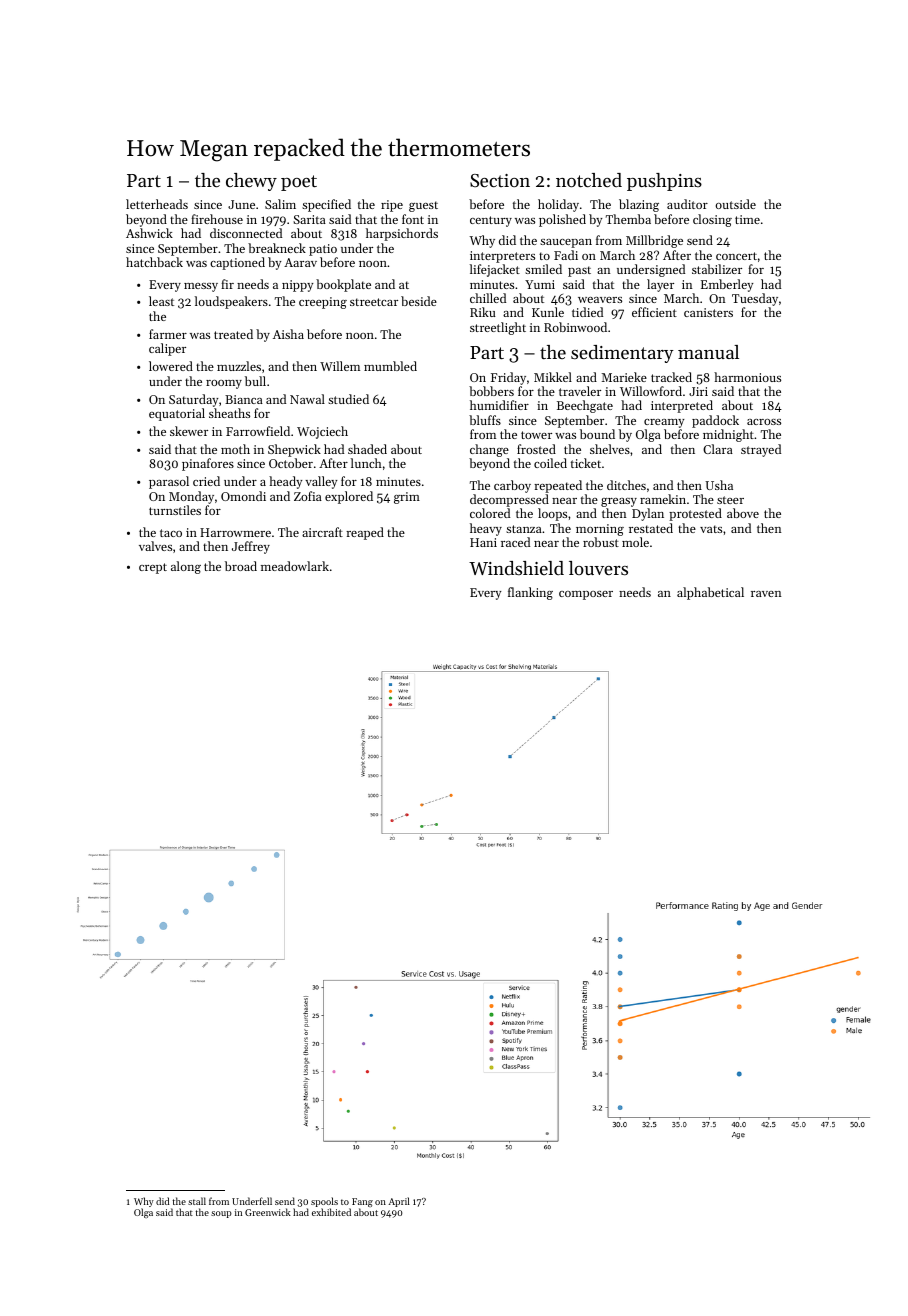  I want to click on specified, so click(326, 205).
